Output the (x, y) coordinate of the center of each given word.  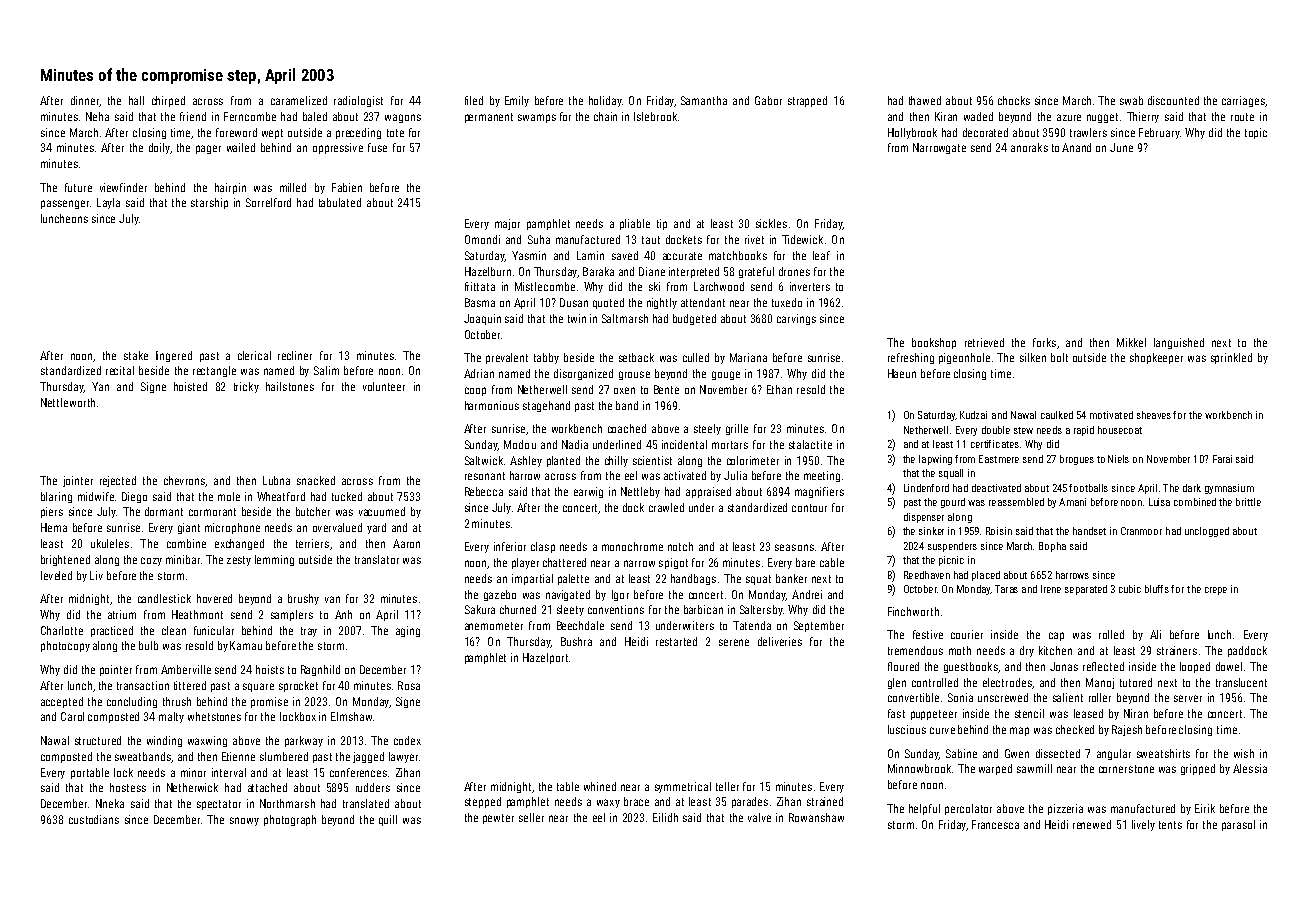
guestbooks (971, 667)
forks (1044, 342)
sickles (771, 223)
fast (896, 713)
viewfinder (123, 187)
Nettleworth (68, 402)
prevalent (507, 358)
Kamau (246, 645)
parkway (304, 741)
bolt (1059, 357)
